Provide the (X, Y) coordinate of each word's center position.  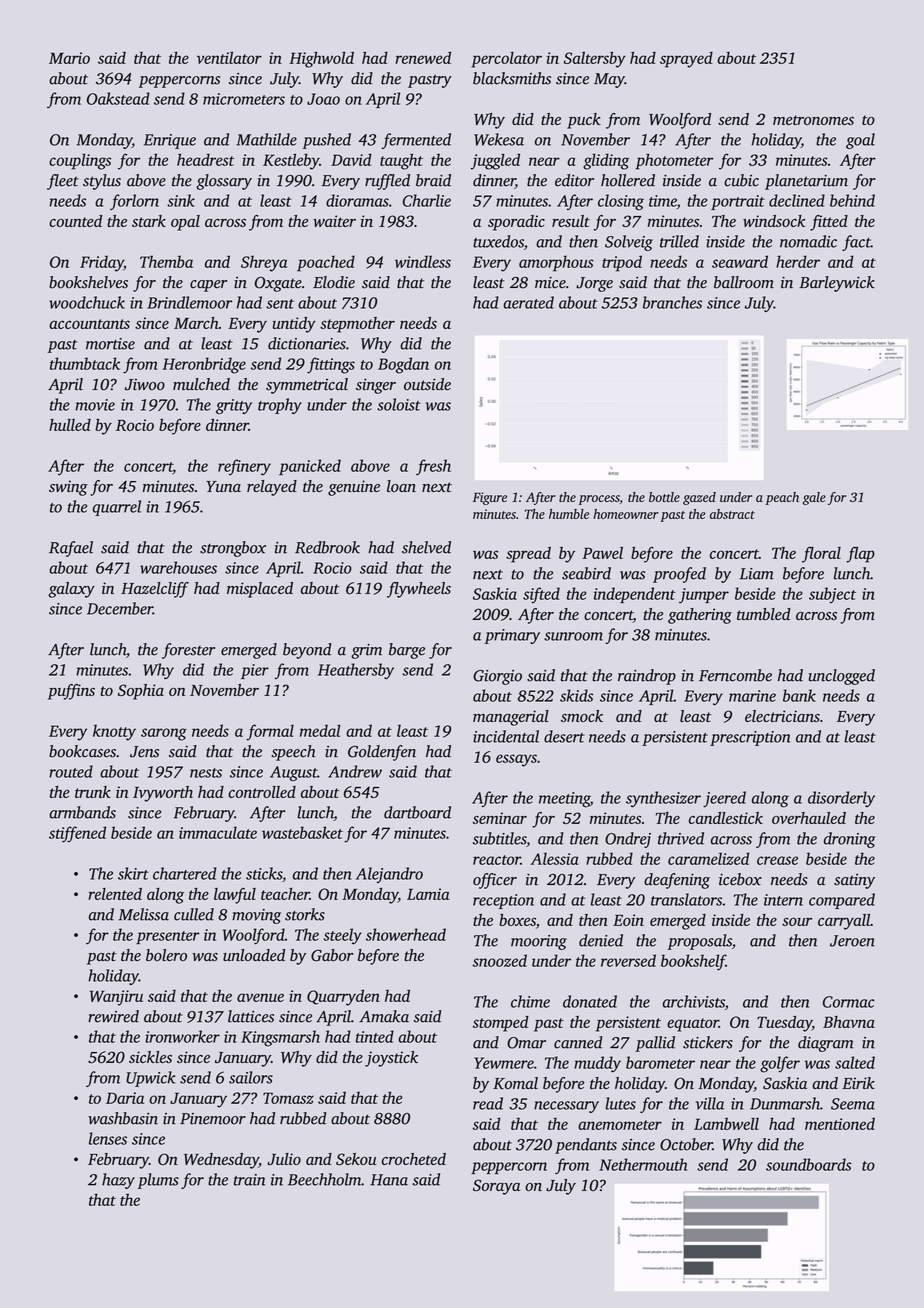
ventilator (229, 57)
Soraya (496, 1187)
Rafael (71, 549)
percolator (507, 60)
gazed (699, 498)
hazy (118, 1181)
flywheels (419, 590)
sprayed (686, 59)
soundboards (808, 1164)
